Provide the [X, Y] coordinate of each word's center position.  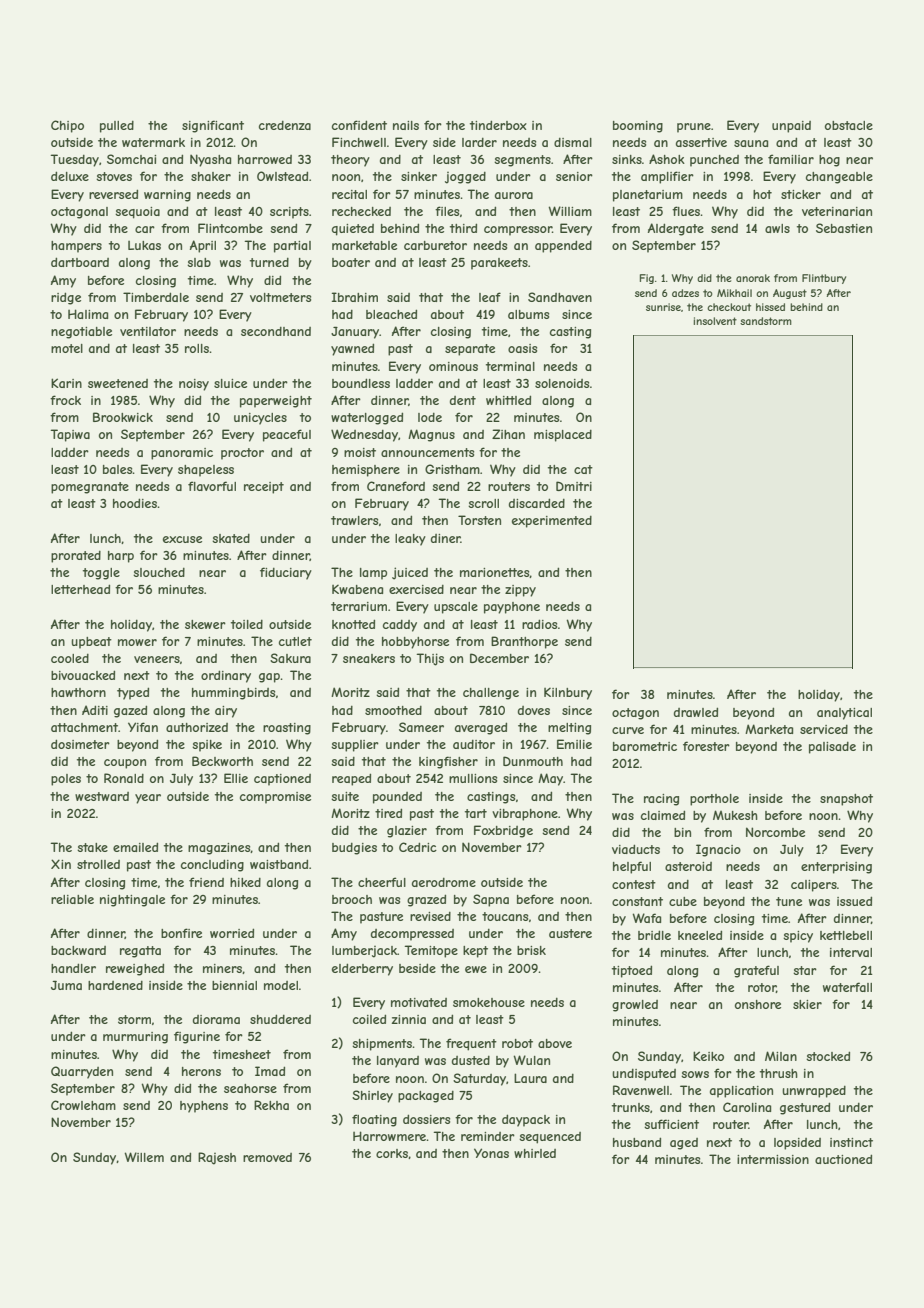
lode [430, 417]
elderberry [362, 969]
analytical [844, 714]
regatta [140, 952]
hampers [76, 247]
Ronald [124, 778]
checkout [729, 307]
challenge [491, 694]
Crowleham [83, 1105]
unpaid [791, 127]
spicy [798, 937]
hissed [770, 307]
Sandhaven [560, 297]
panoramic [182, 454]
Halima [88, 314]
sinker [419, 176]
